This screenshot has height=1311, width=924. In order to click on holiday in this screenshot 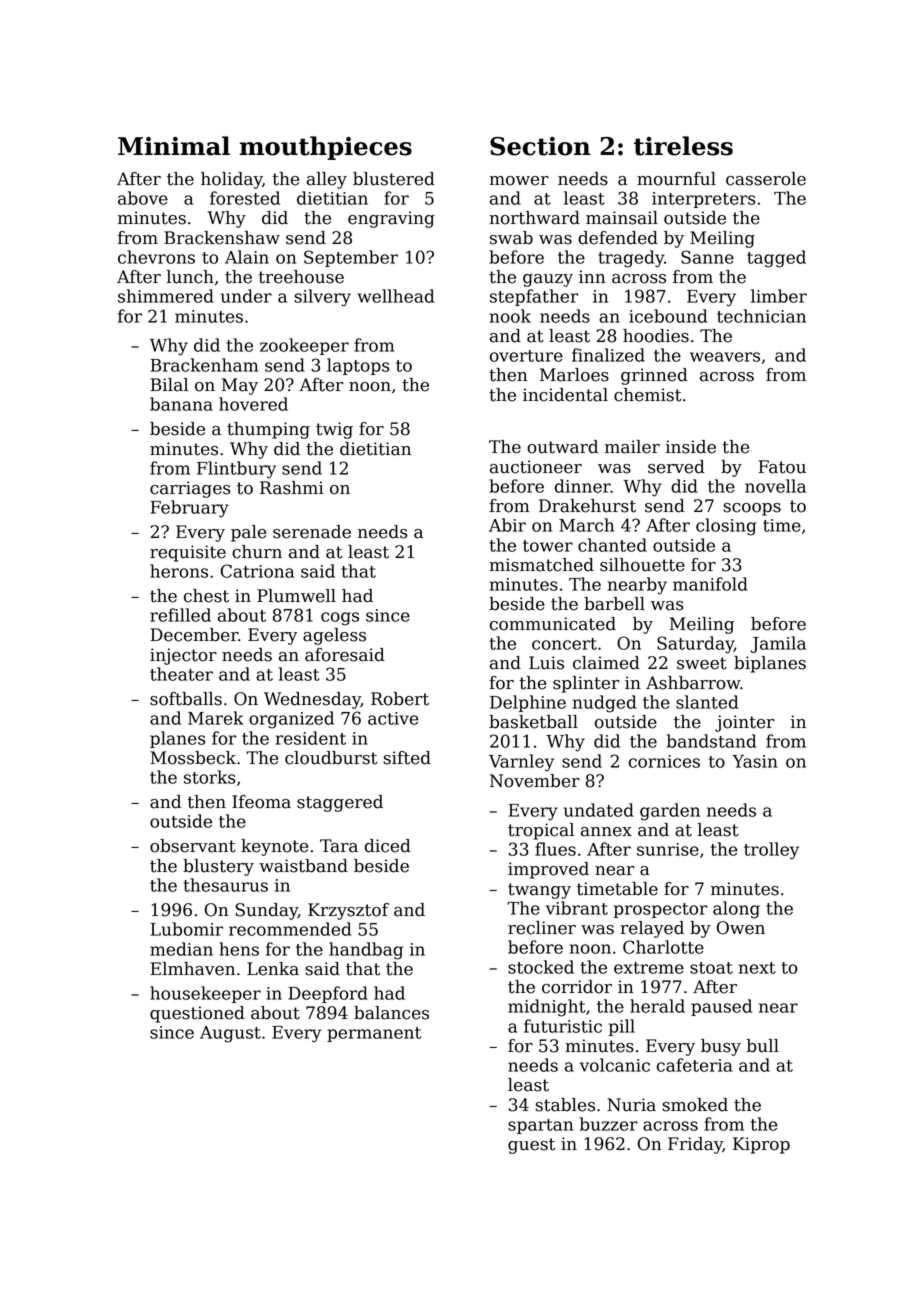, I will do `click(231, 180)`.
